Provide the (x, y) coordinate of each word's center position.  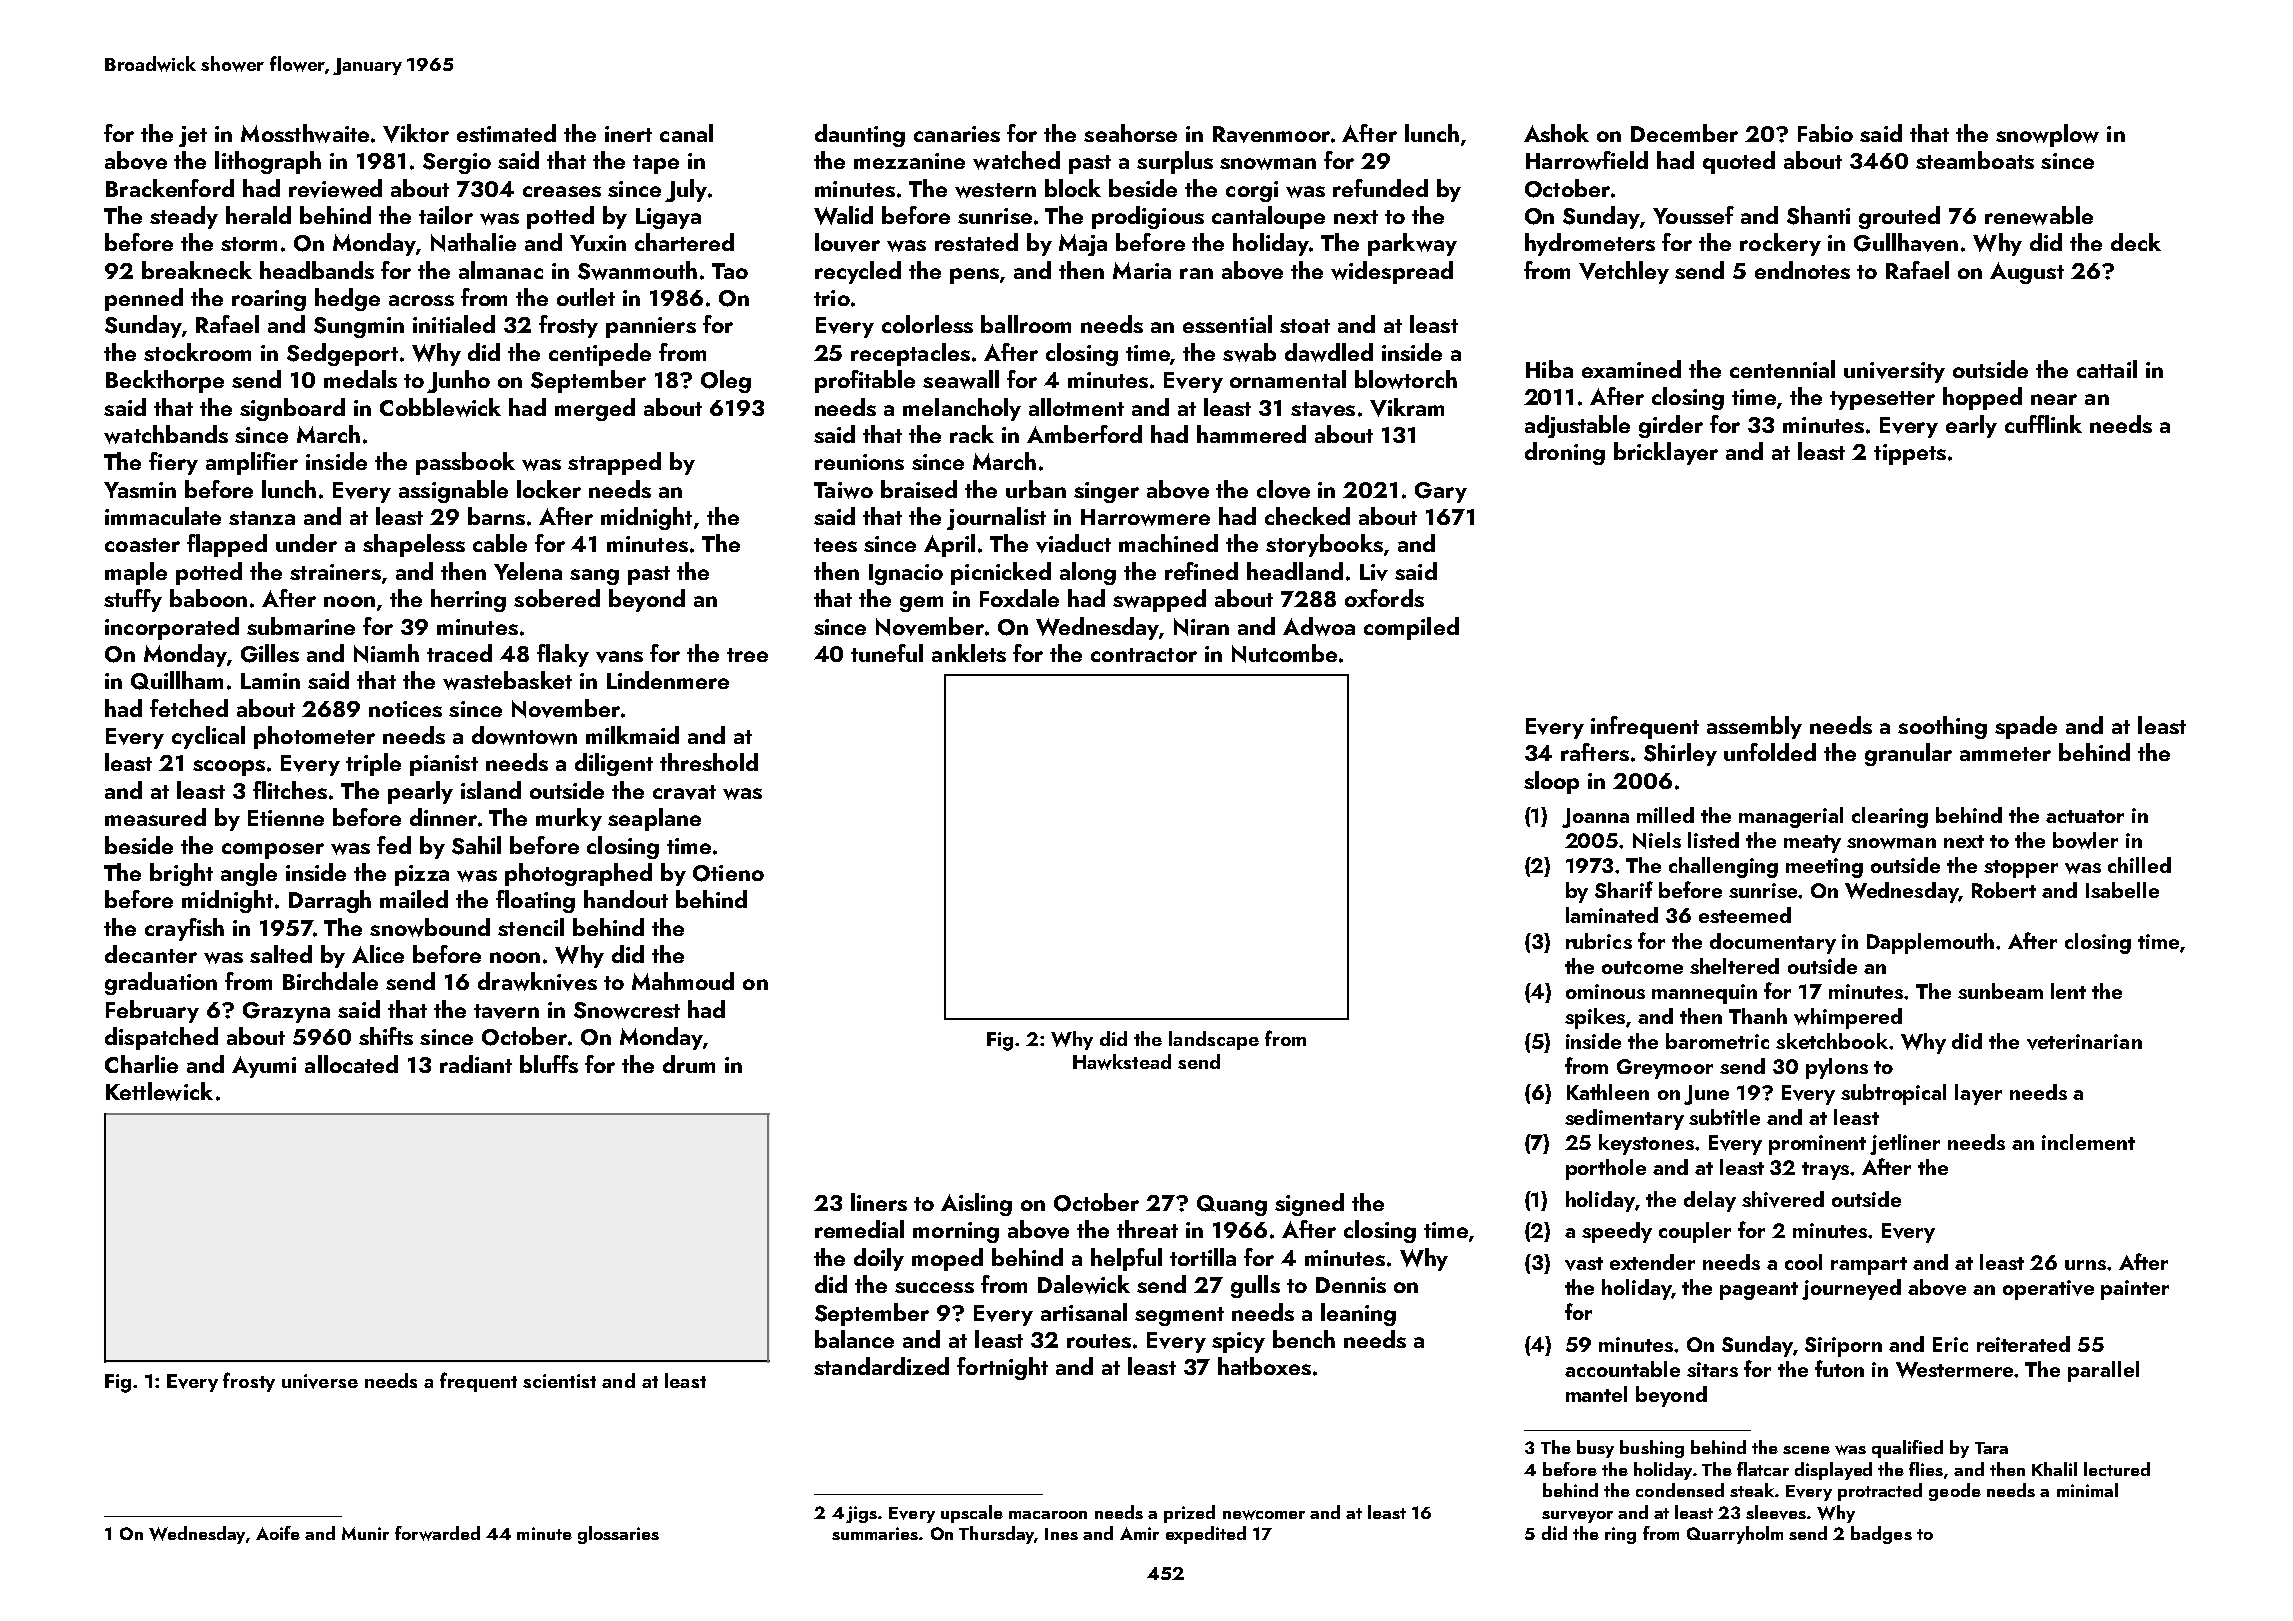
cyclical (208, 737)
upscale (972, 1514)
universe (320, 1381)
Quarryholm (1735, 1535)
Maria (1142, 270)
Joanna (1595, 818)
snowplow (2047, 135)
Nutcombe (1284, 653)
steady (184, 217)
